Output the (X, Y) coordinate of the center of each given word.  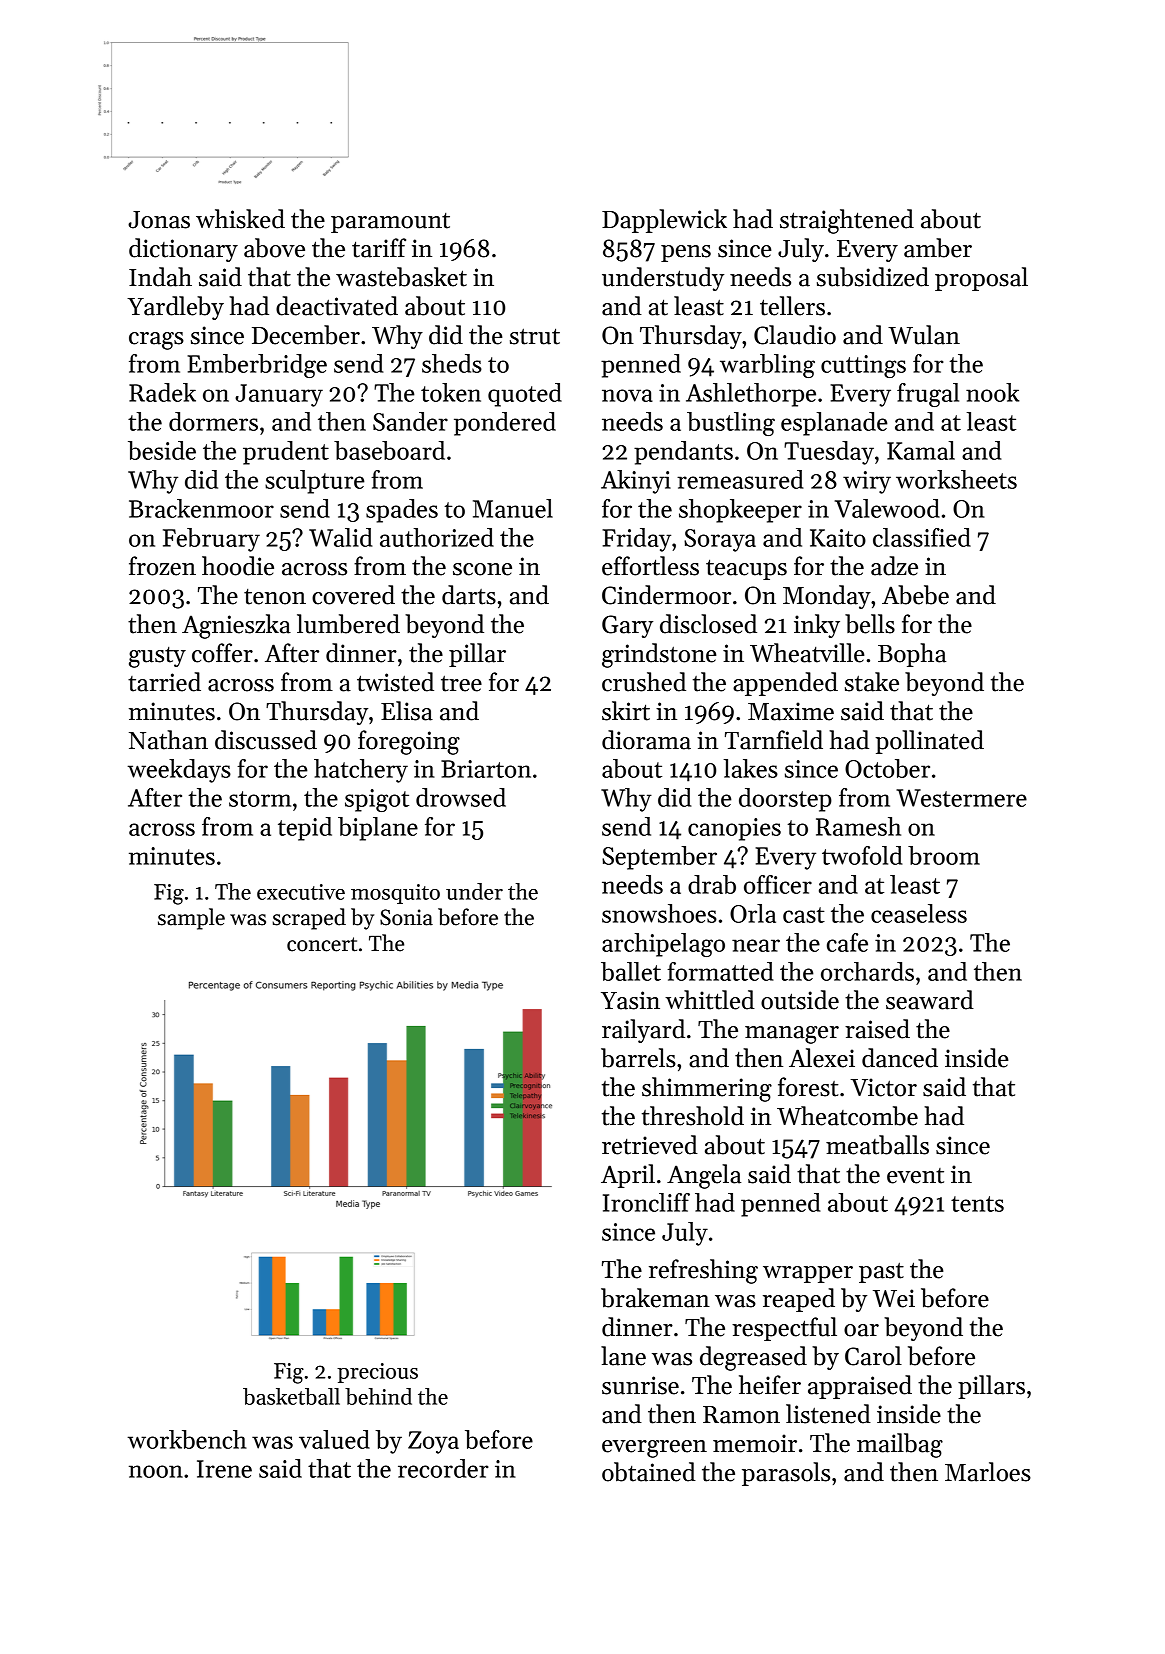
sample (191, 919)
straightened (847, 221)
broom (944, 855)
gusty (157, 657)
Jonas (159, 220)
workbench (187, 1439)
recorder (443, 1468)
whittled (710, 1000)
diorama (646, 740)
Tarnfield (774, 740)
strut (535, 336)
